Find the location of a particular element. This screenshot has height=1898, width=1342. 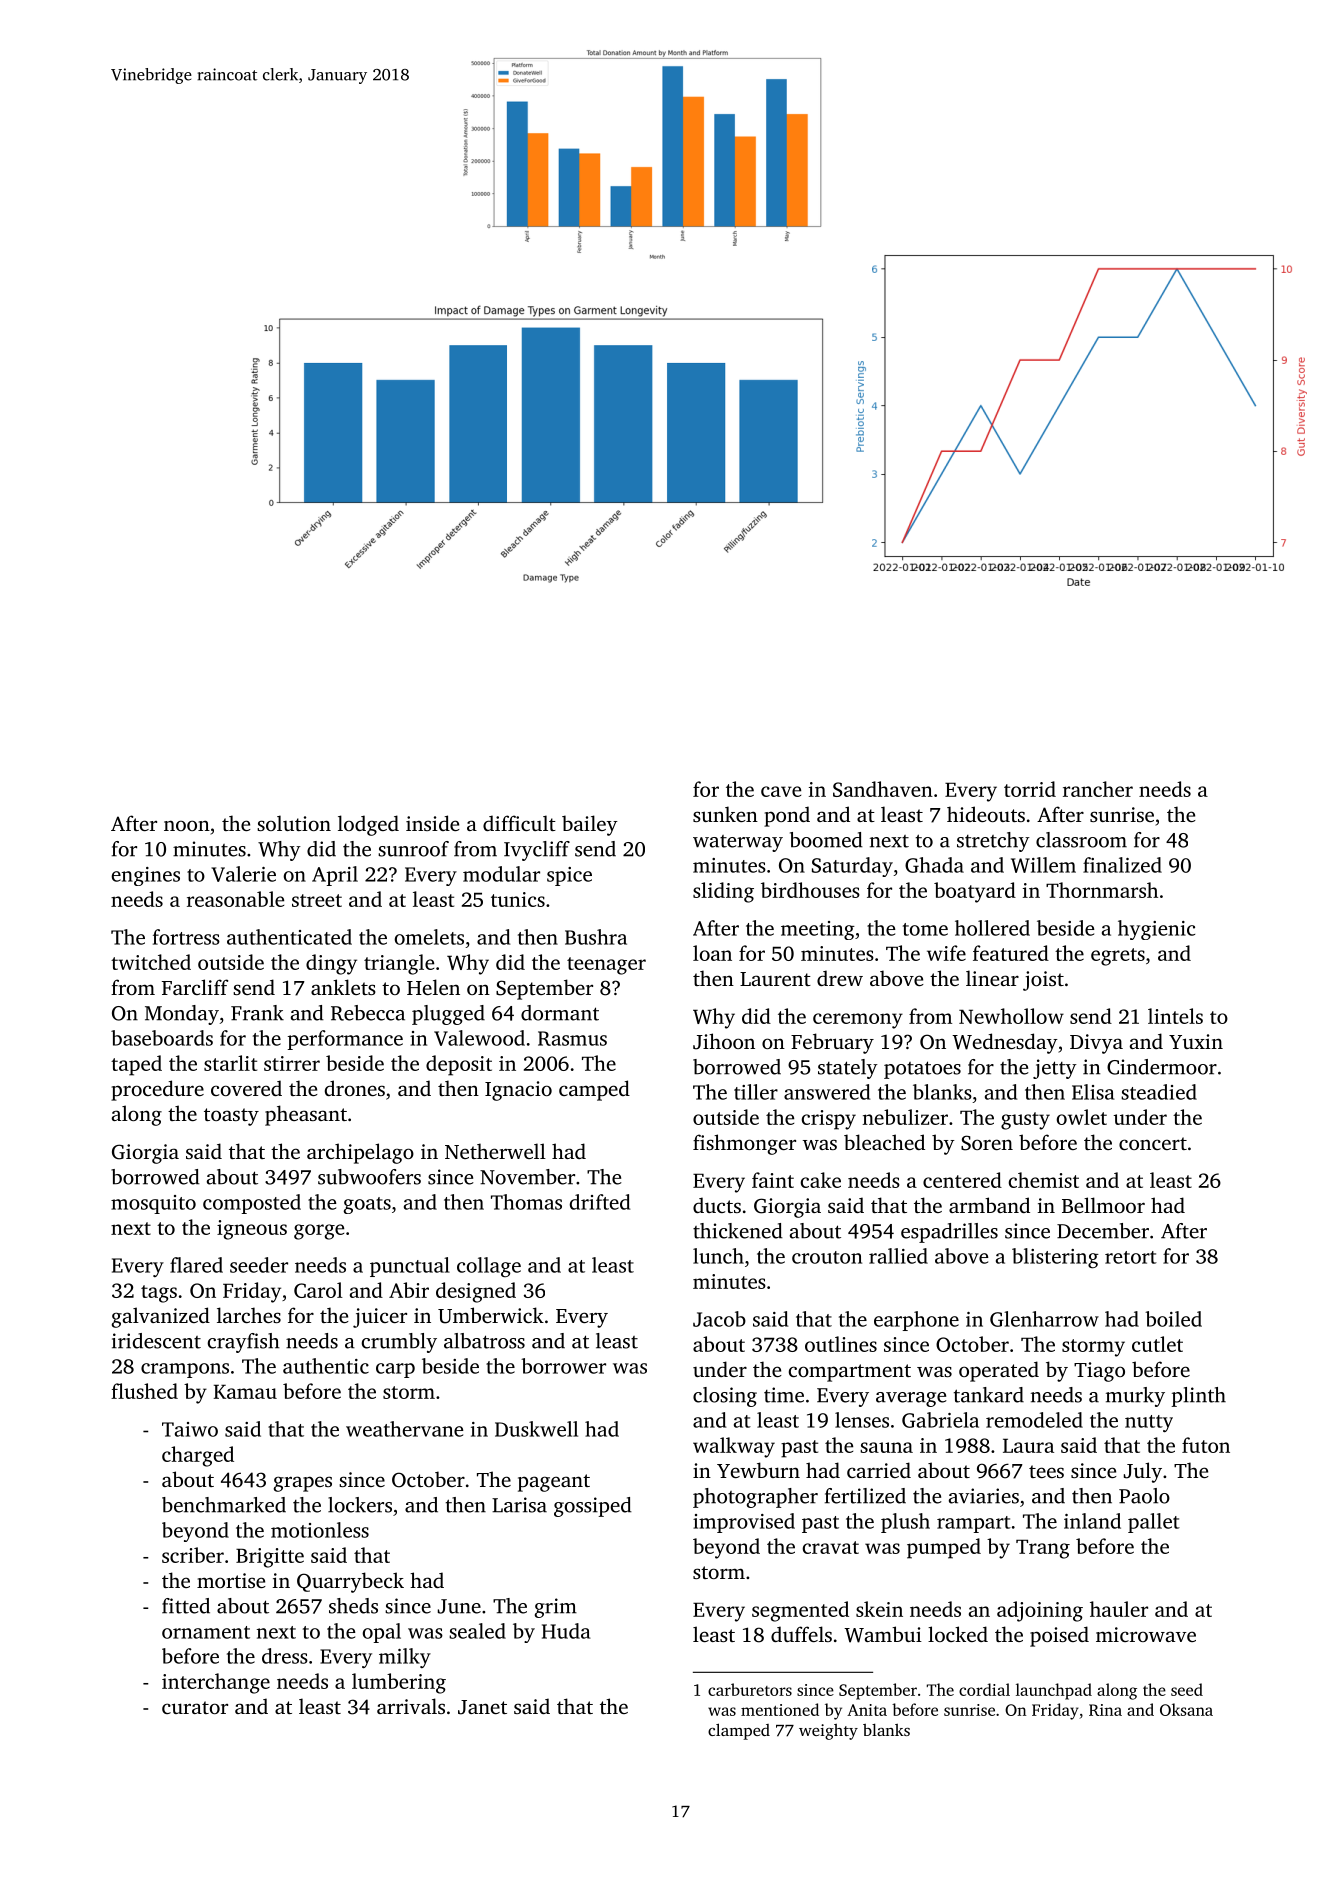

weathervane is located at coordinates (404, 1429).
